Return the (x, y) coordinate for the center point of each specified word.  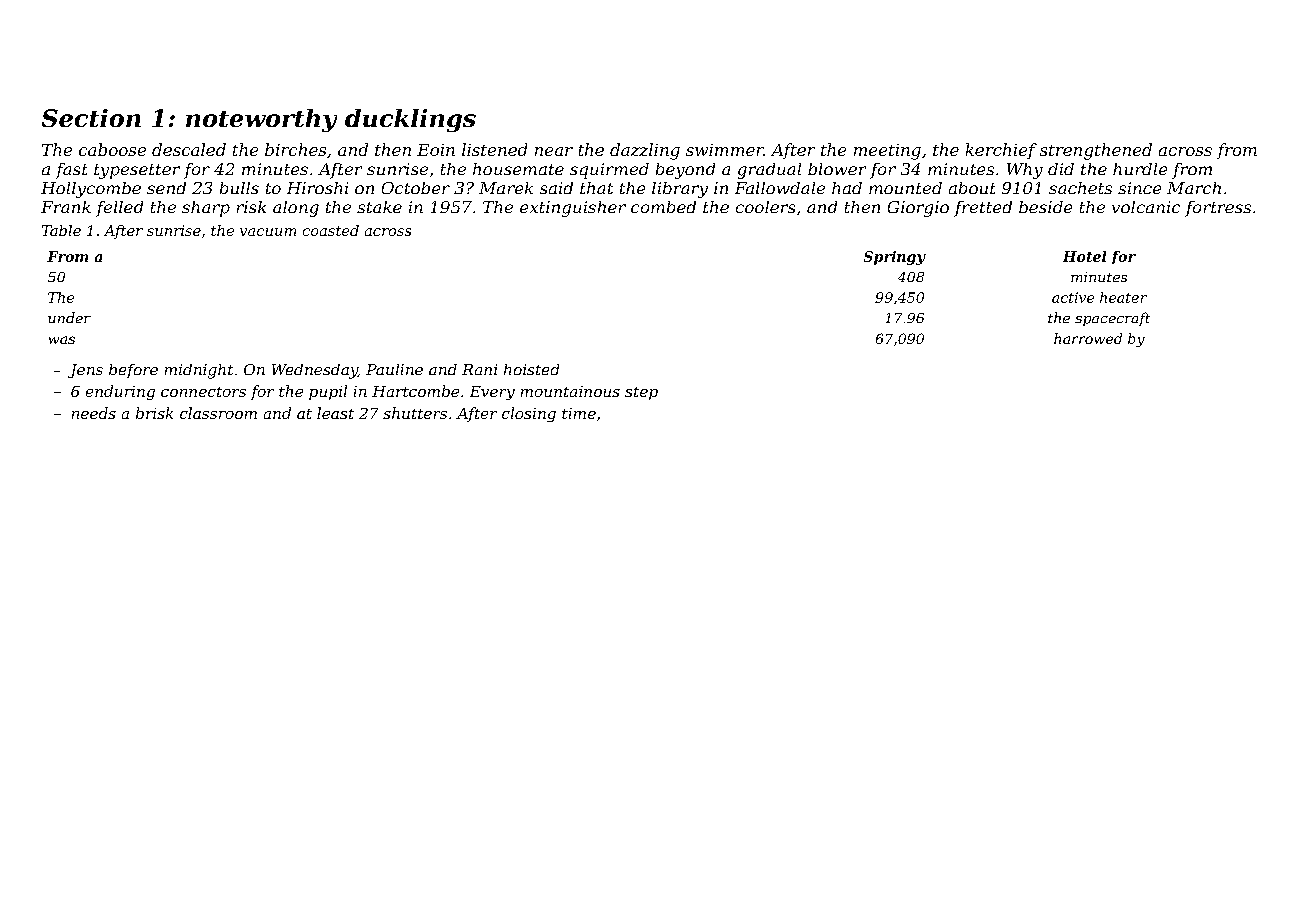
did (1061, 169)
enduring (120, 392)
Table (61, 230)
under (69, 317)
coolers (765, 207)
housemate (518, 169)
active (1073, 297)
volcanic (1146, 207)
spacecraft (1112, 319)
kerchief (1001, 151)
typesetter (137, 171)
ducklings (410, 120)
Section (91, 118)
